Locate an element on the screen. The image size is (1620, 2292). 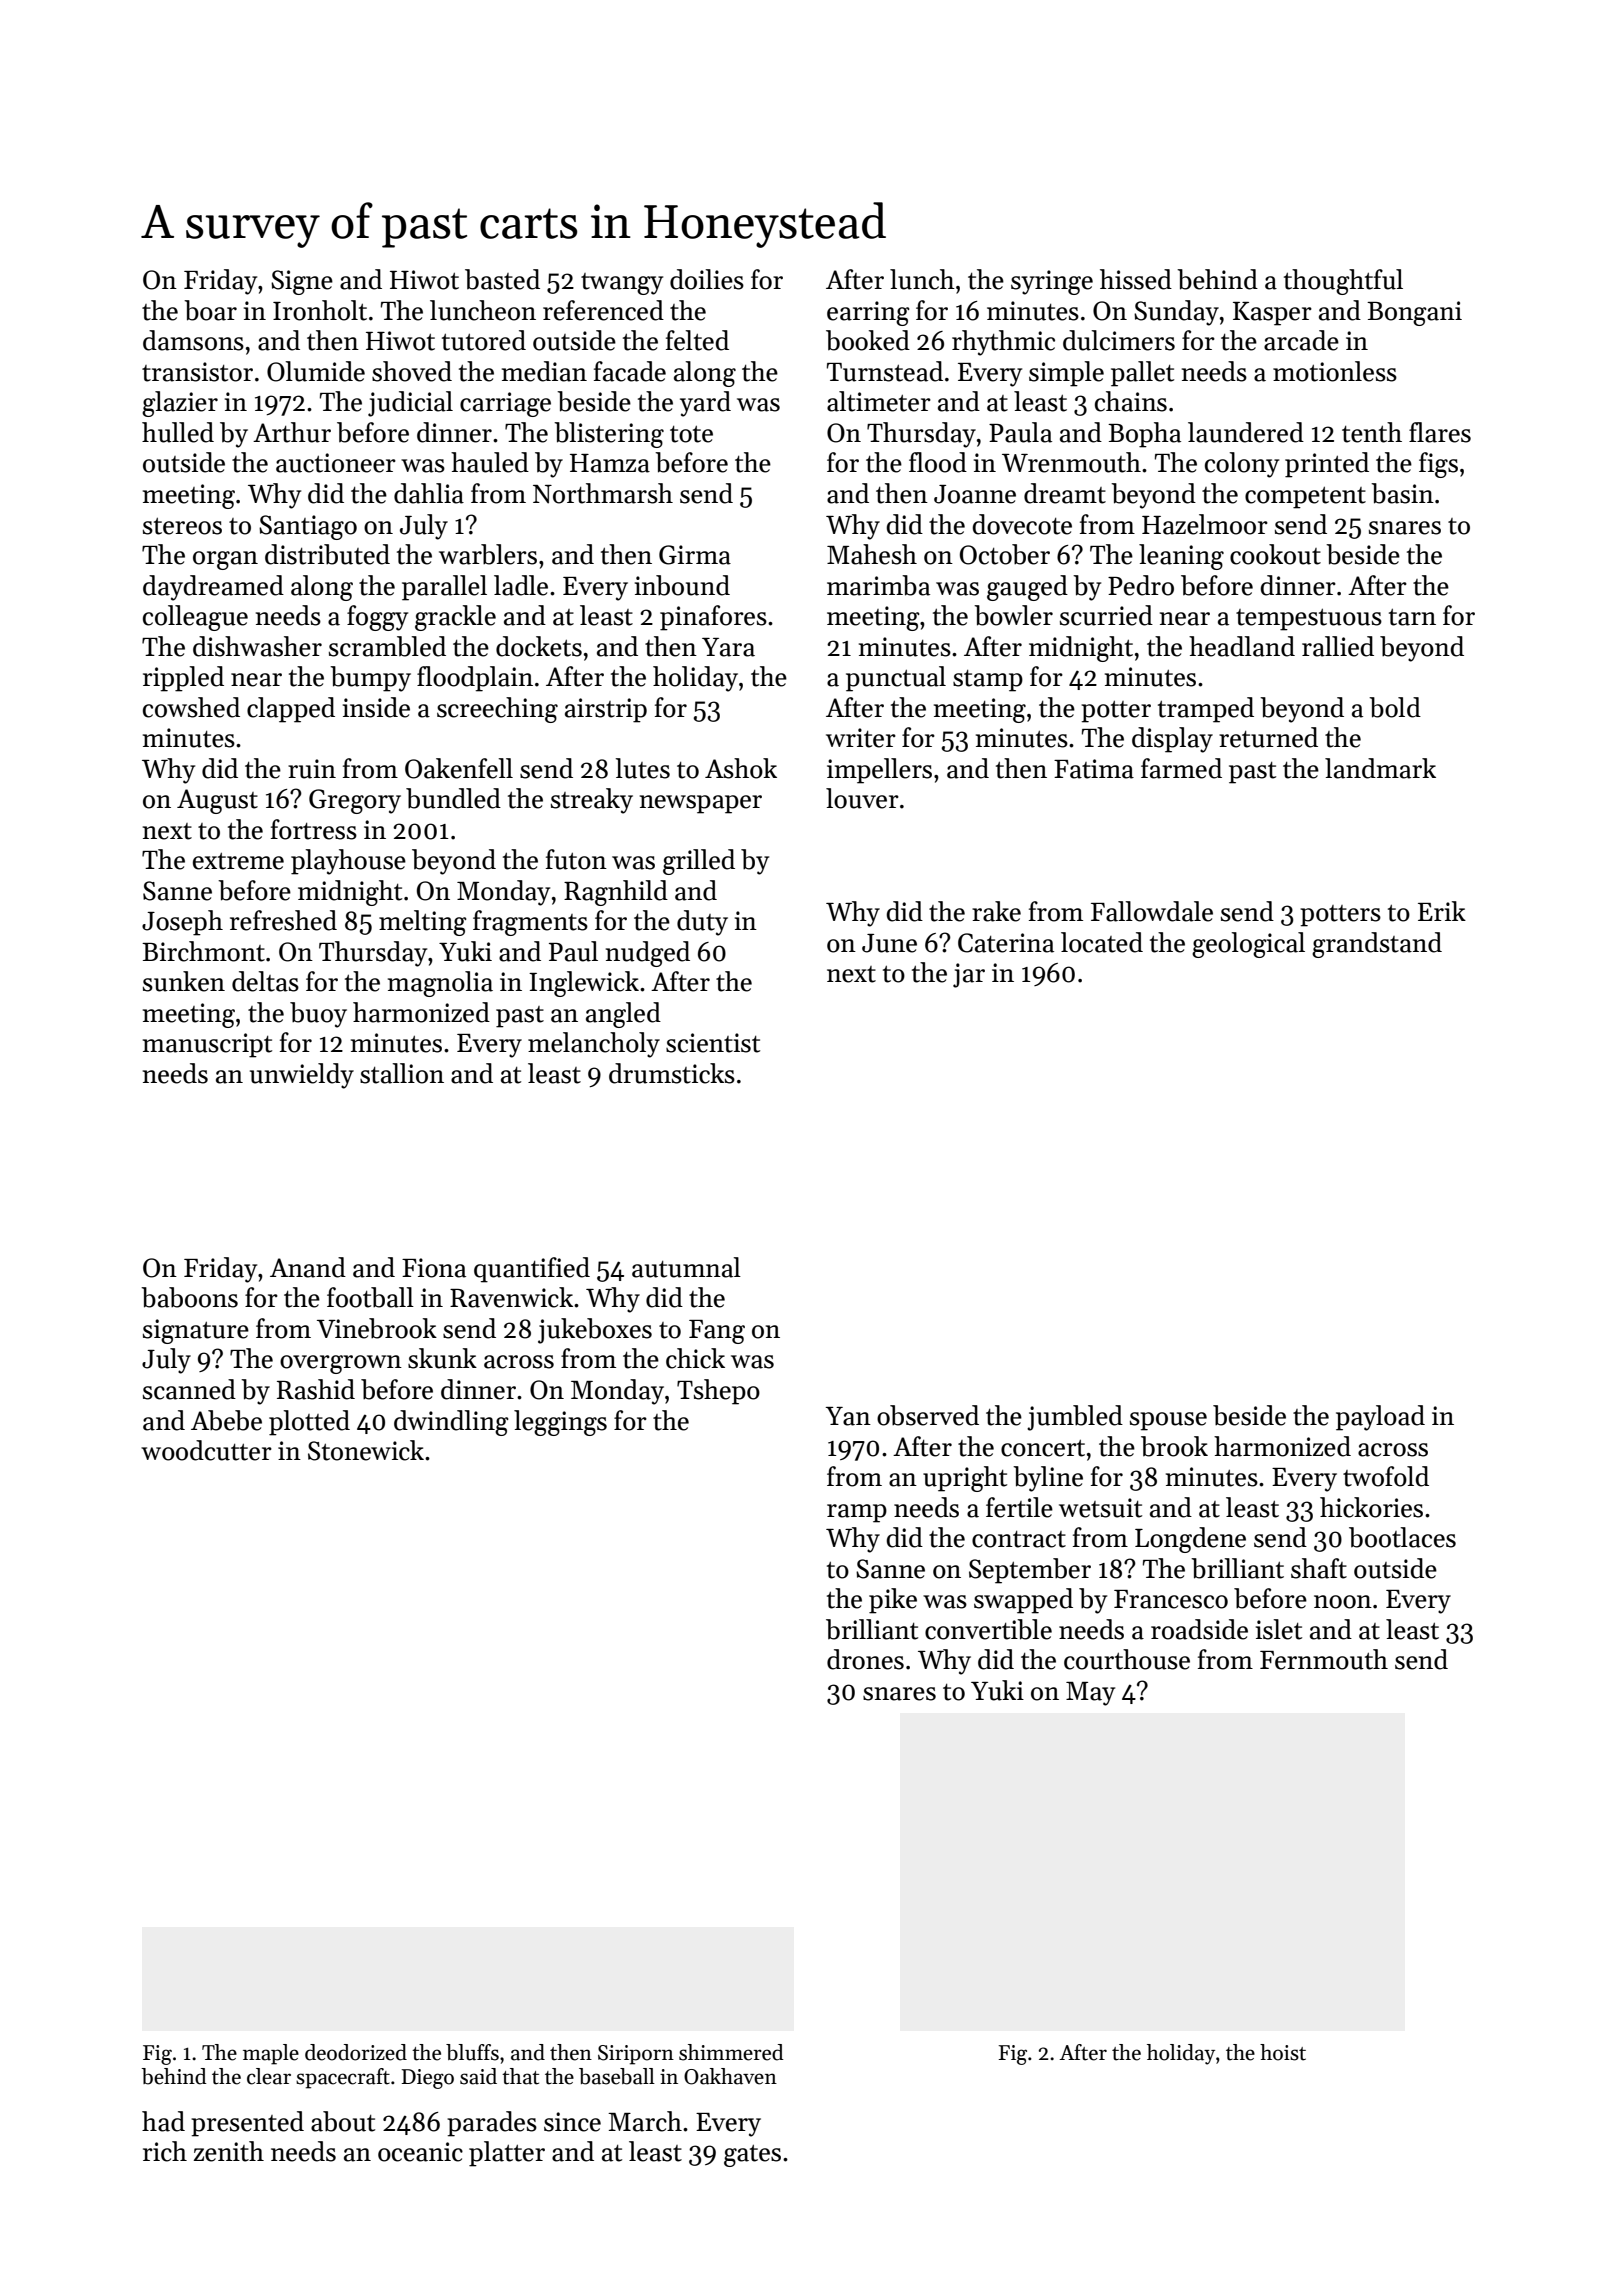
quantified is located at coordinates (532, 1270).
